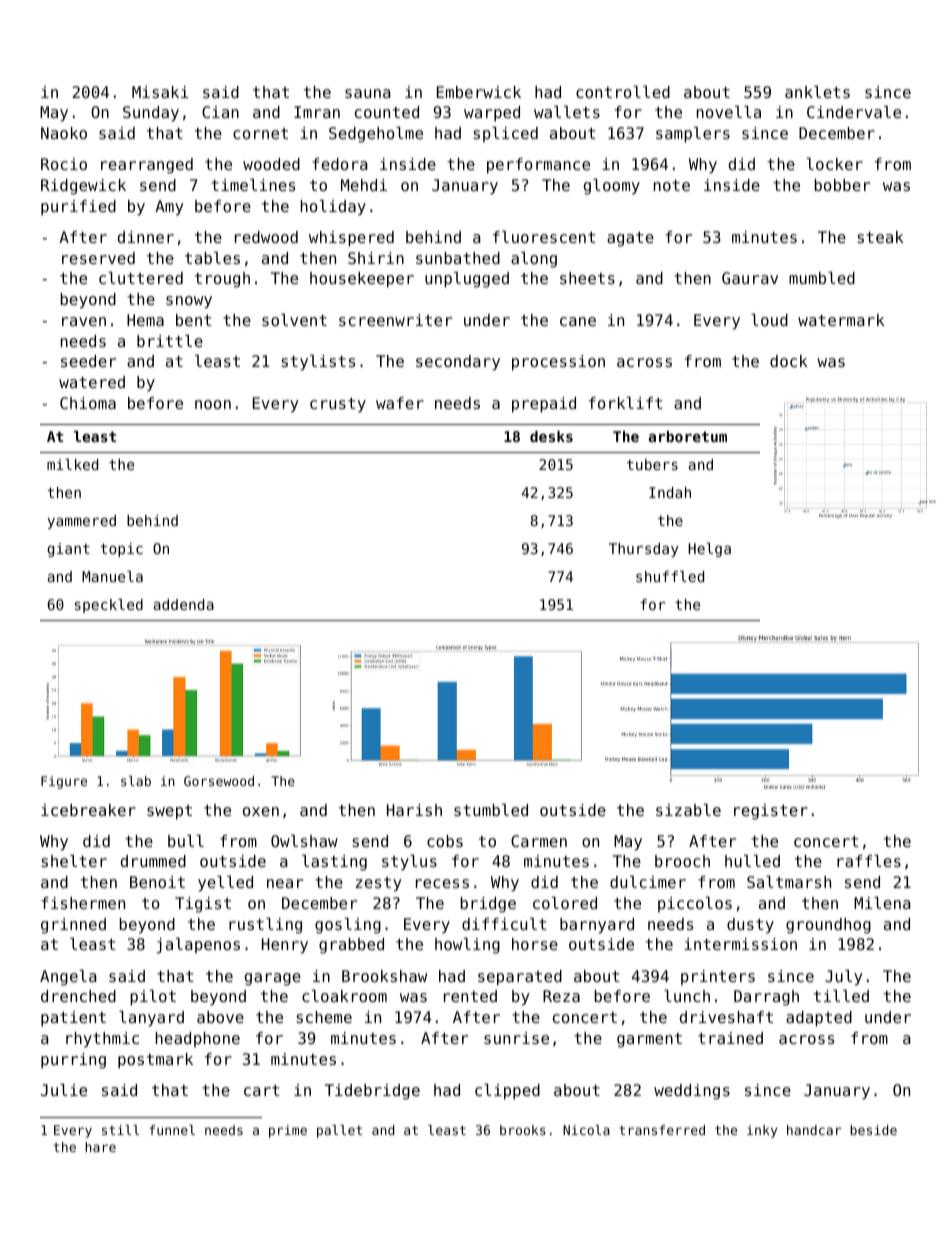 Image resolution: width=952 pixels, height=1233 pixels. Describe the element at coordinates (623, 92) in the screenshot. I see `controlled` at that location.
